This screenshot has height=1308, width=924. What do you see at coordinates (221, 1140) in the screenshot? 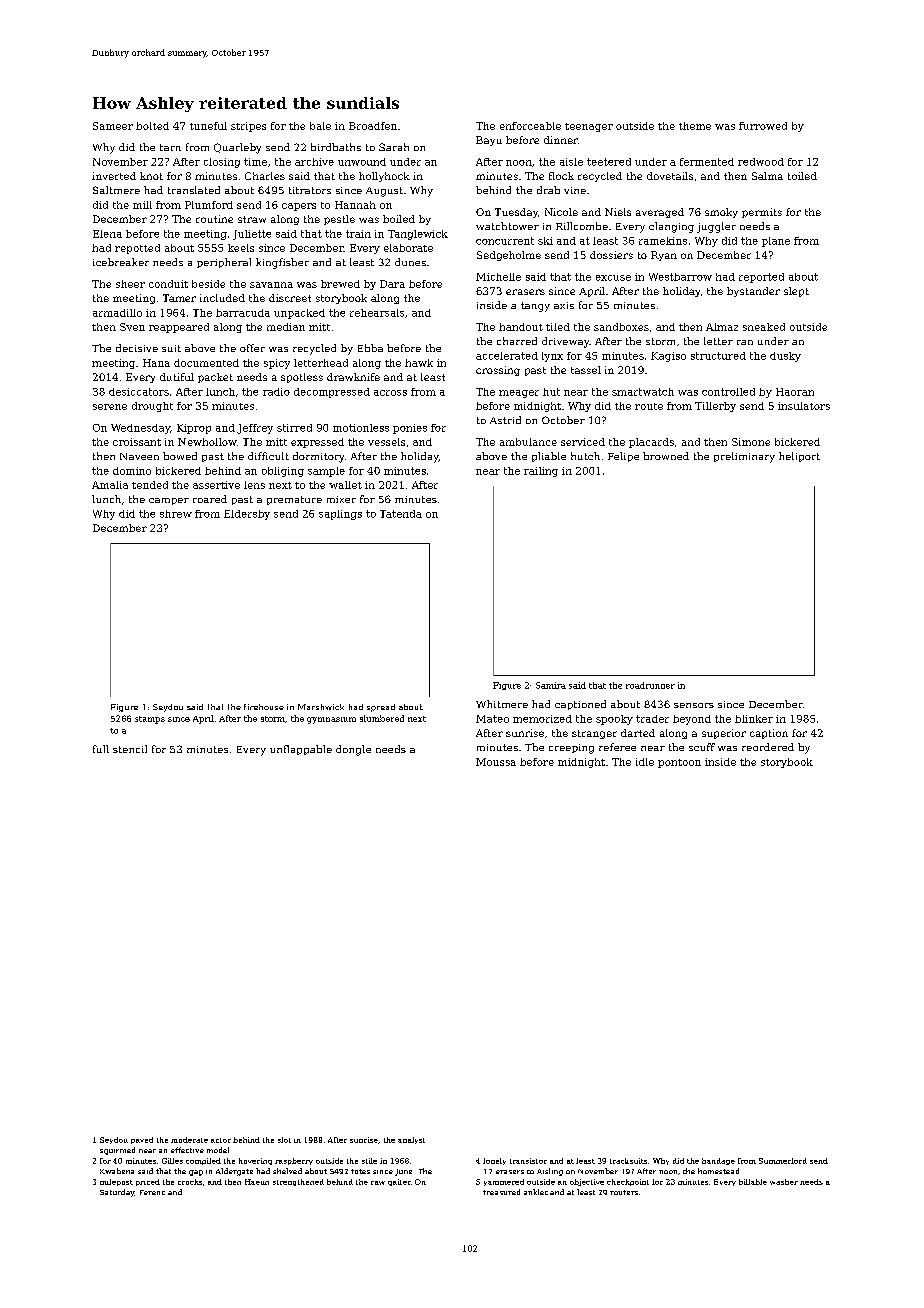
I see `actor` at bounding box center [221, 1140].
